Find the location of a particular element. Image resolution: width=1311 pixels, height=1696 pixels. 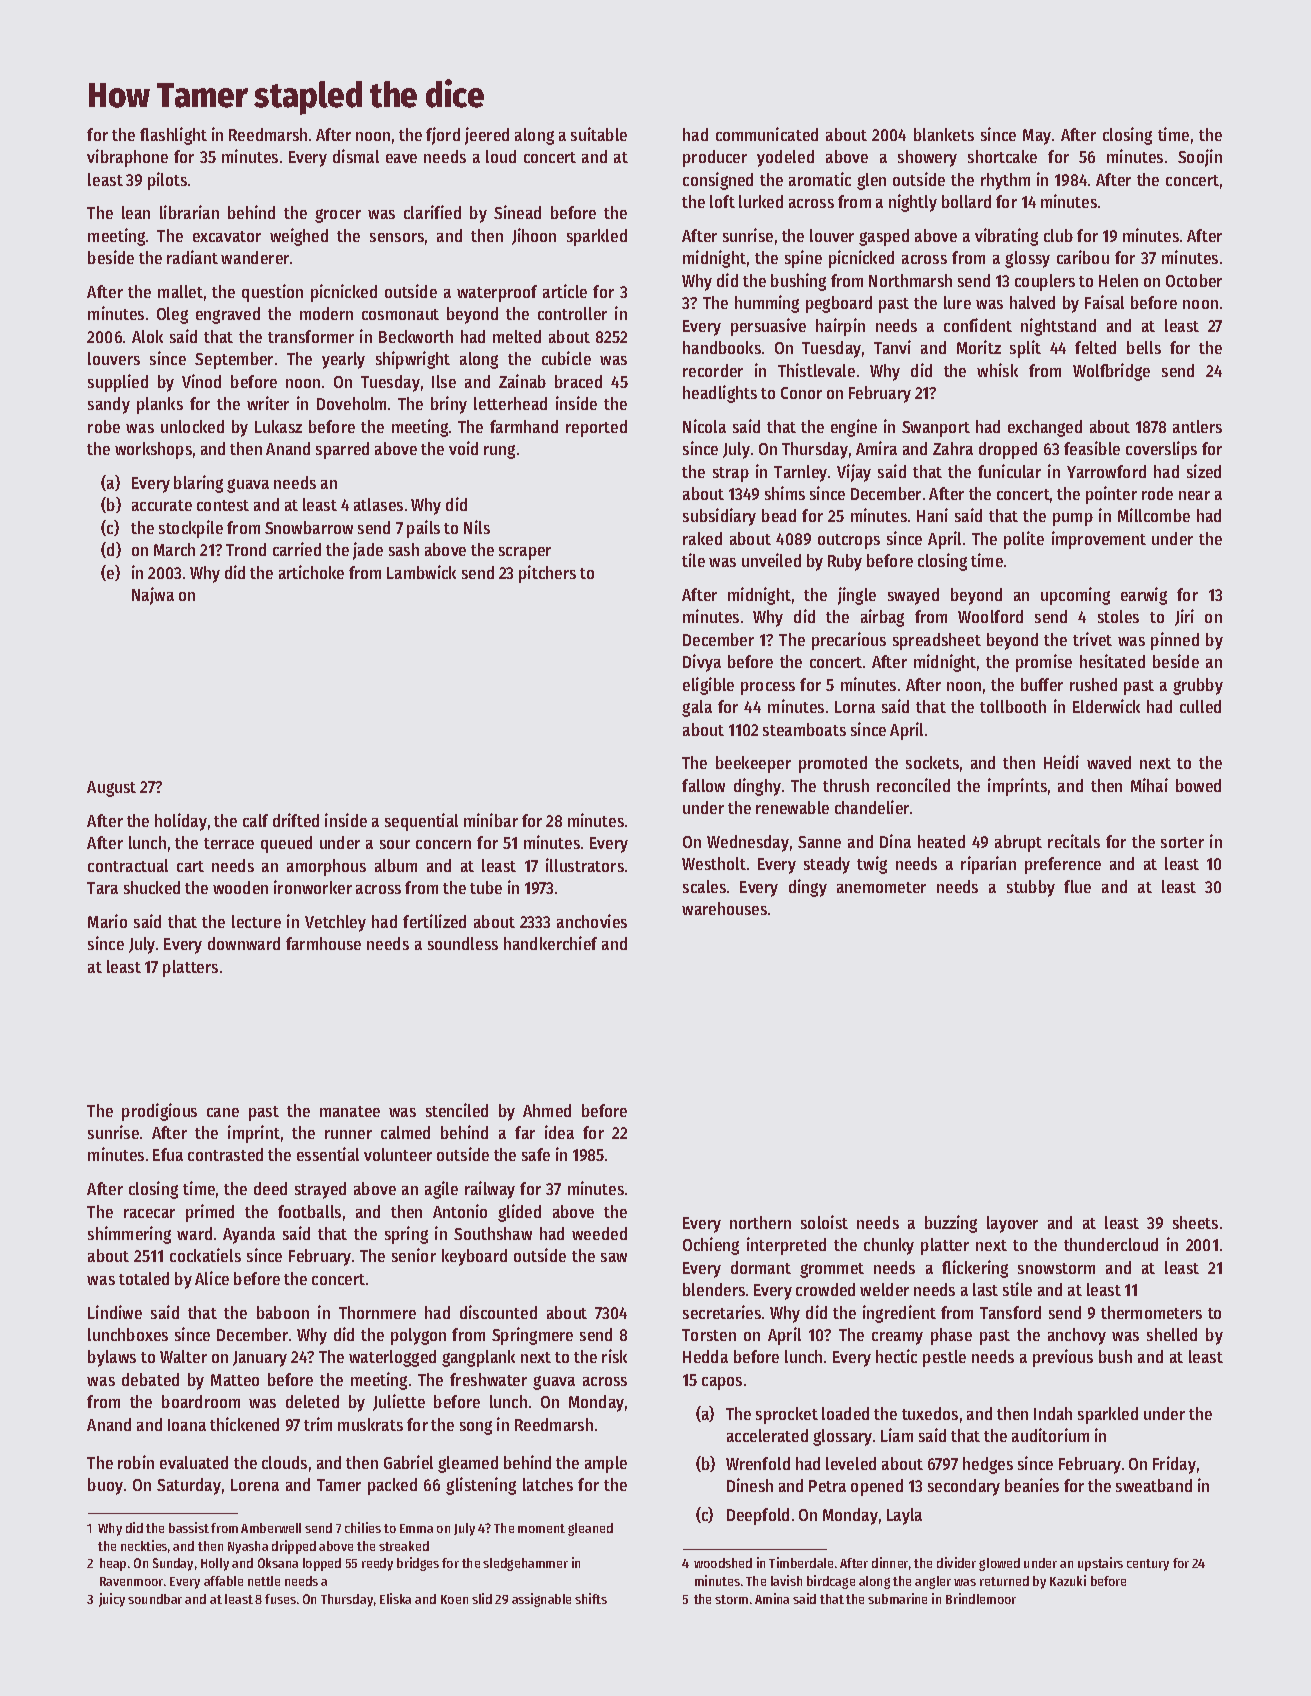

Brindlemoor is located at coordinates (981, 1598).
